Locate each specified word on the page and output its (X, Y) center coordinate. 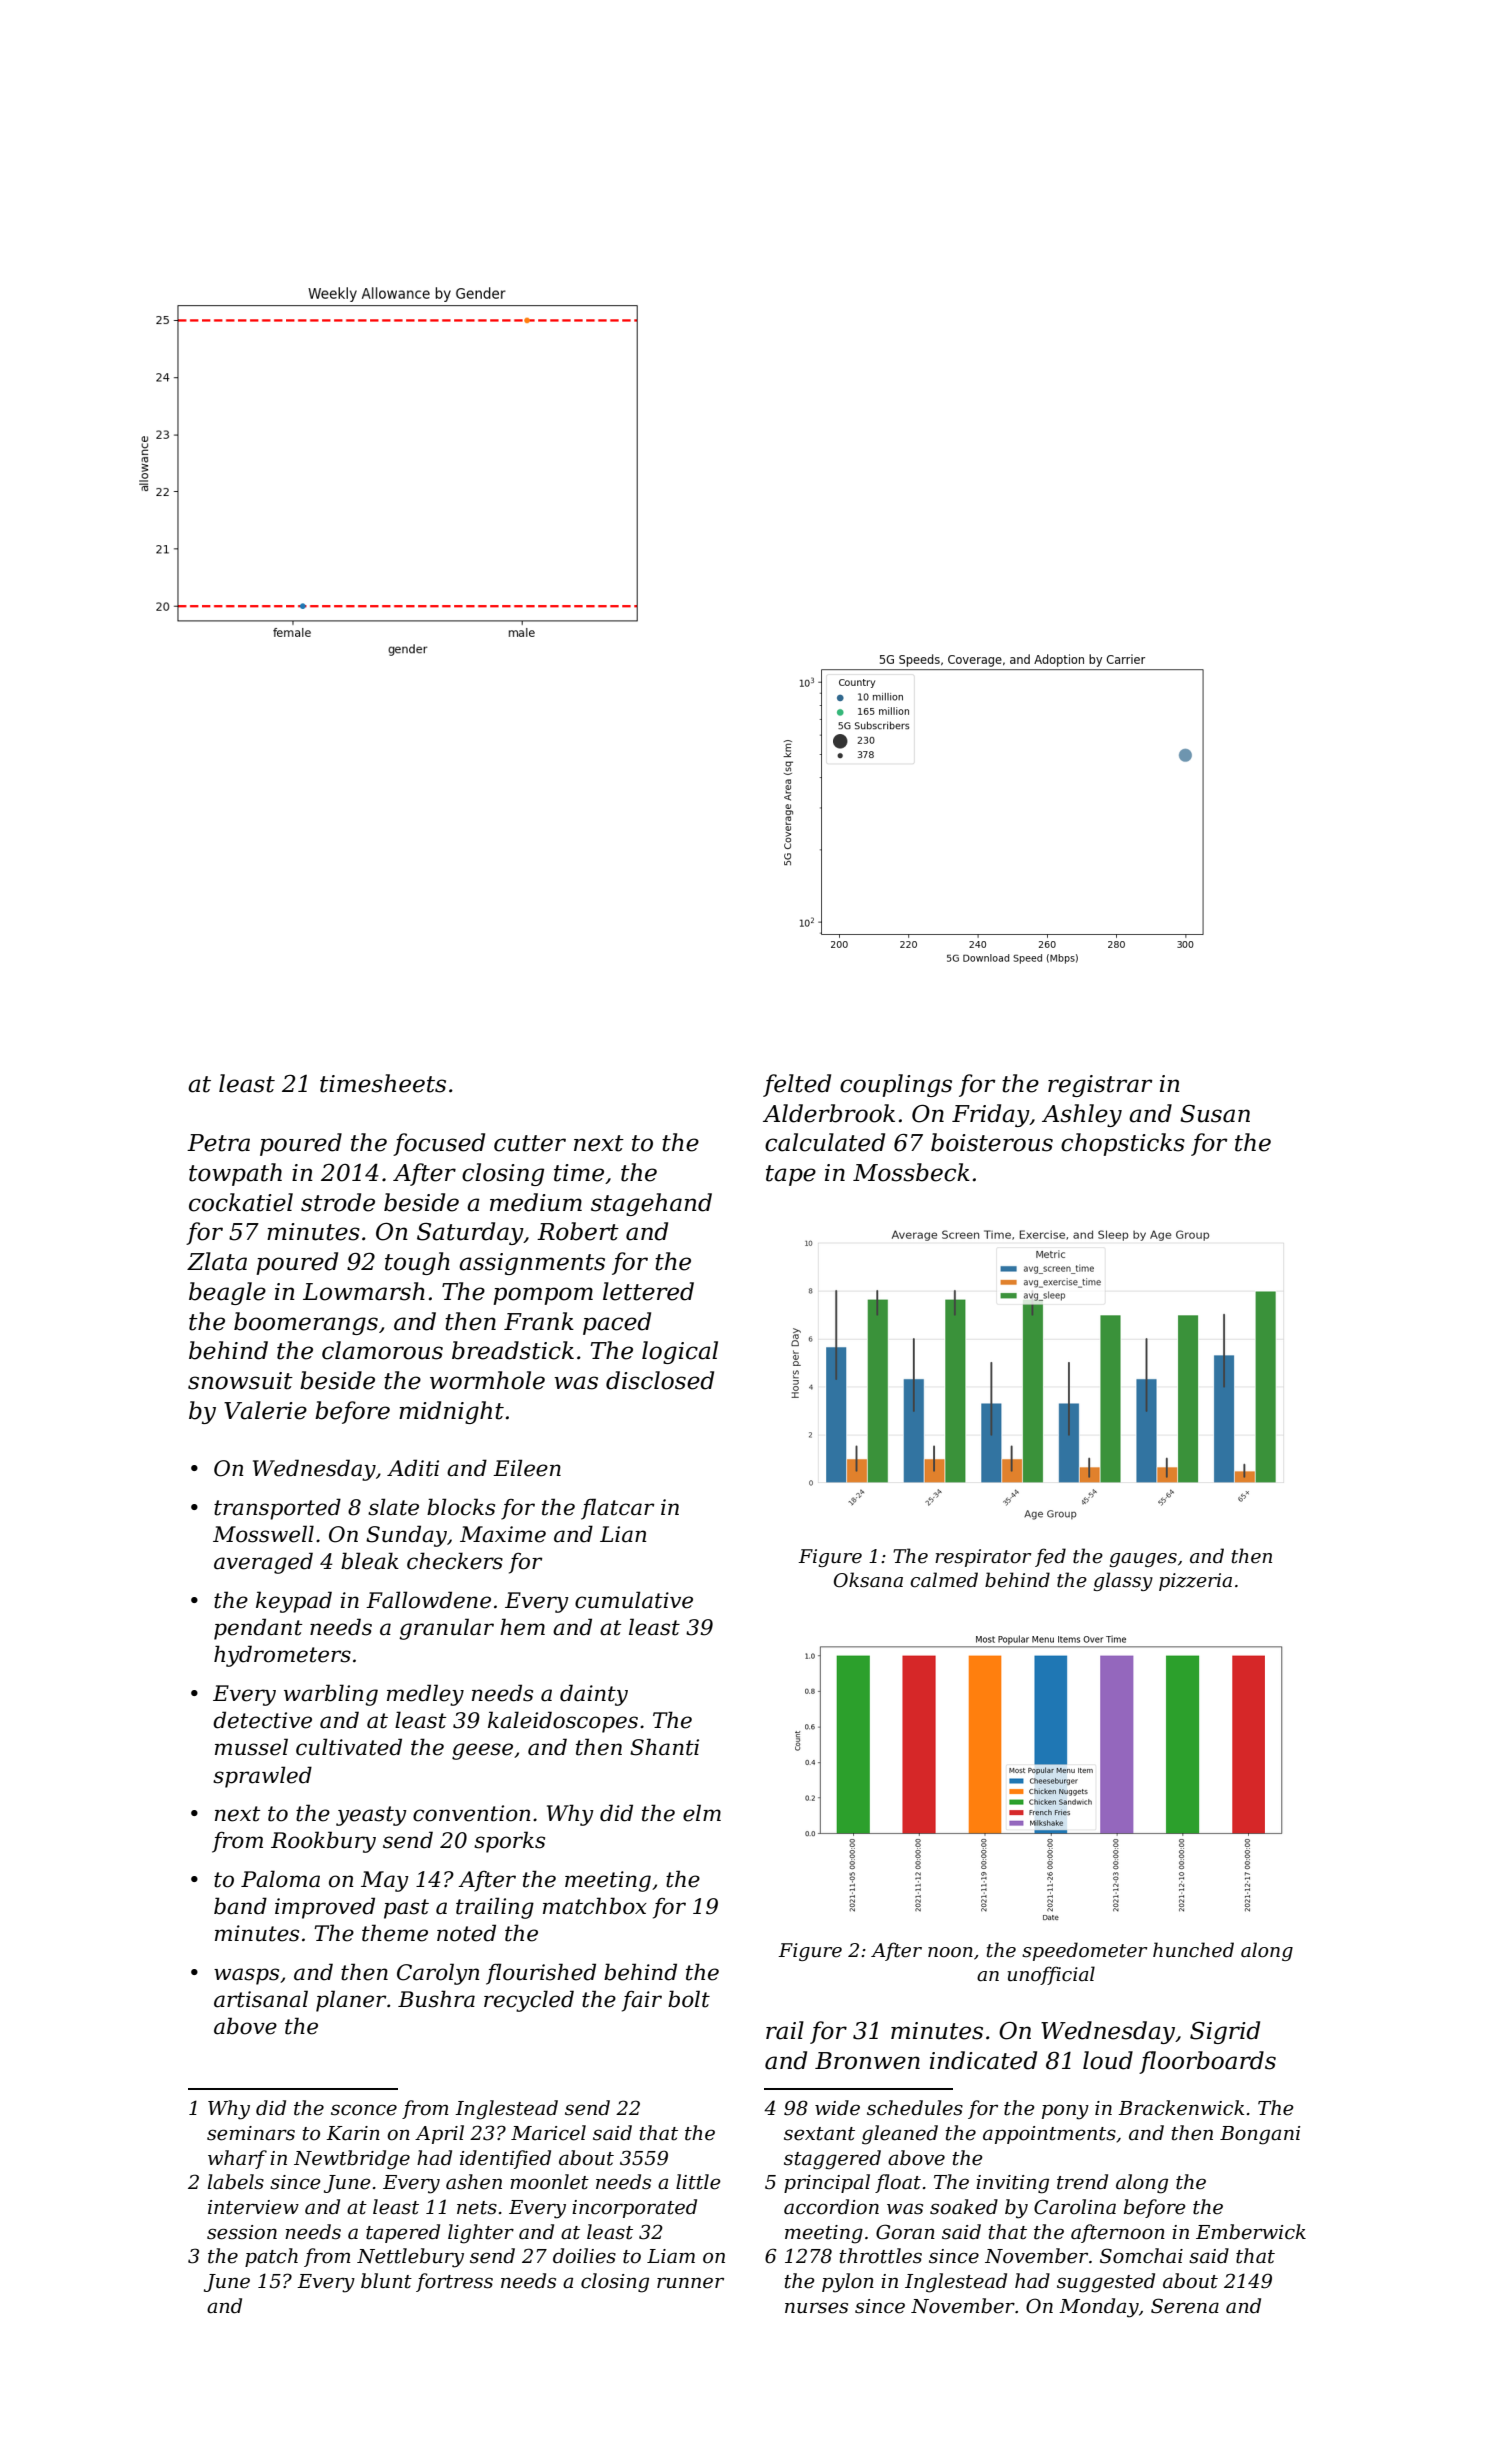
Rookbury (323, 1842)
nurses (816, 2308)
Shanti (664, 1747)
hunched (1193, 1950)
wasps (246, 1976)
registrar (1100, 1086)
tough (417, 1263)
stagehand (651, 1204)
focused (439, 1144)
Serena (1185, 2306)
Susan (1215, 1114)
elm (702, 1813)
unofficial (1051, 1975)
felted (797, 1085)
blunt (386, 2281)
